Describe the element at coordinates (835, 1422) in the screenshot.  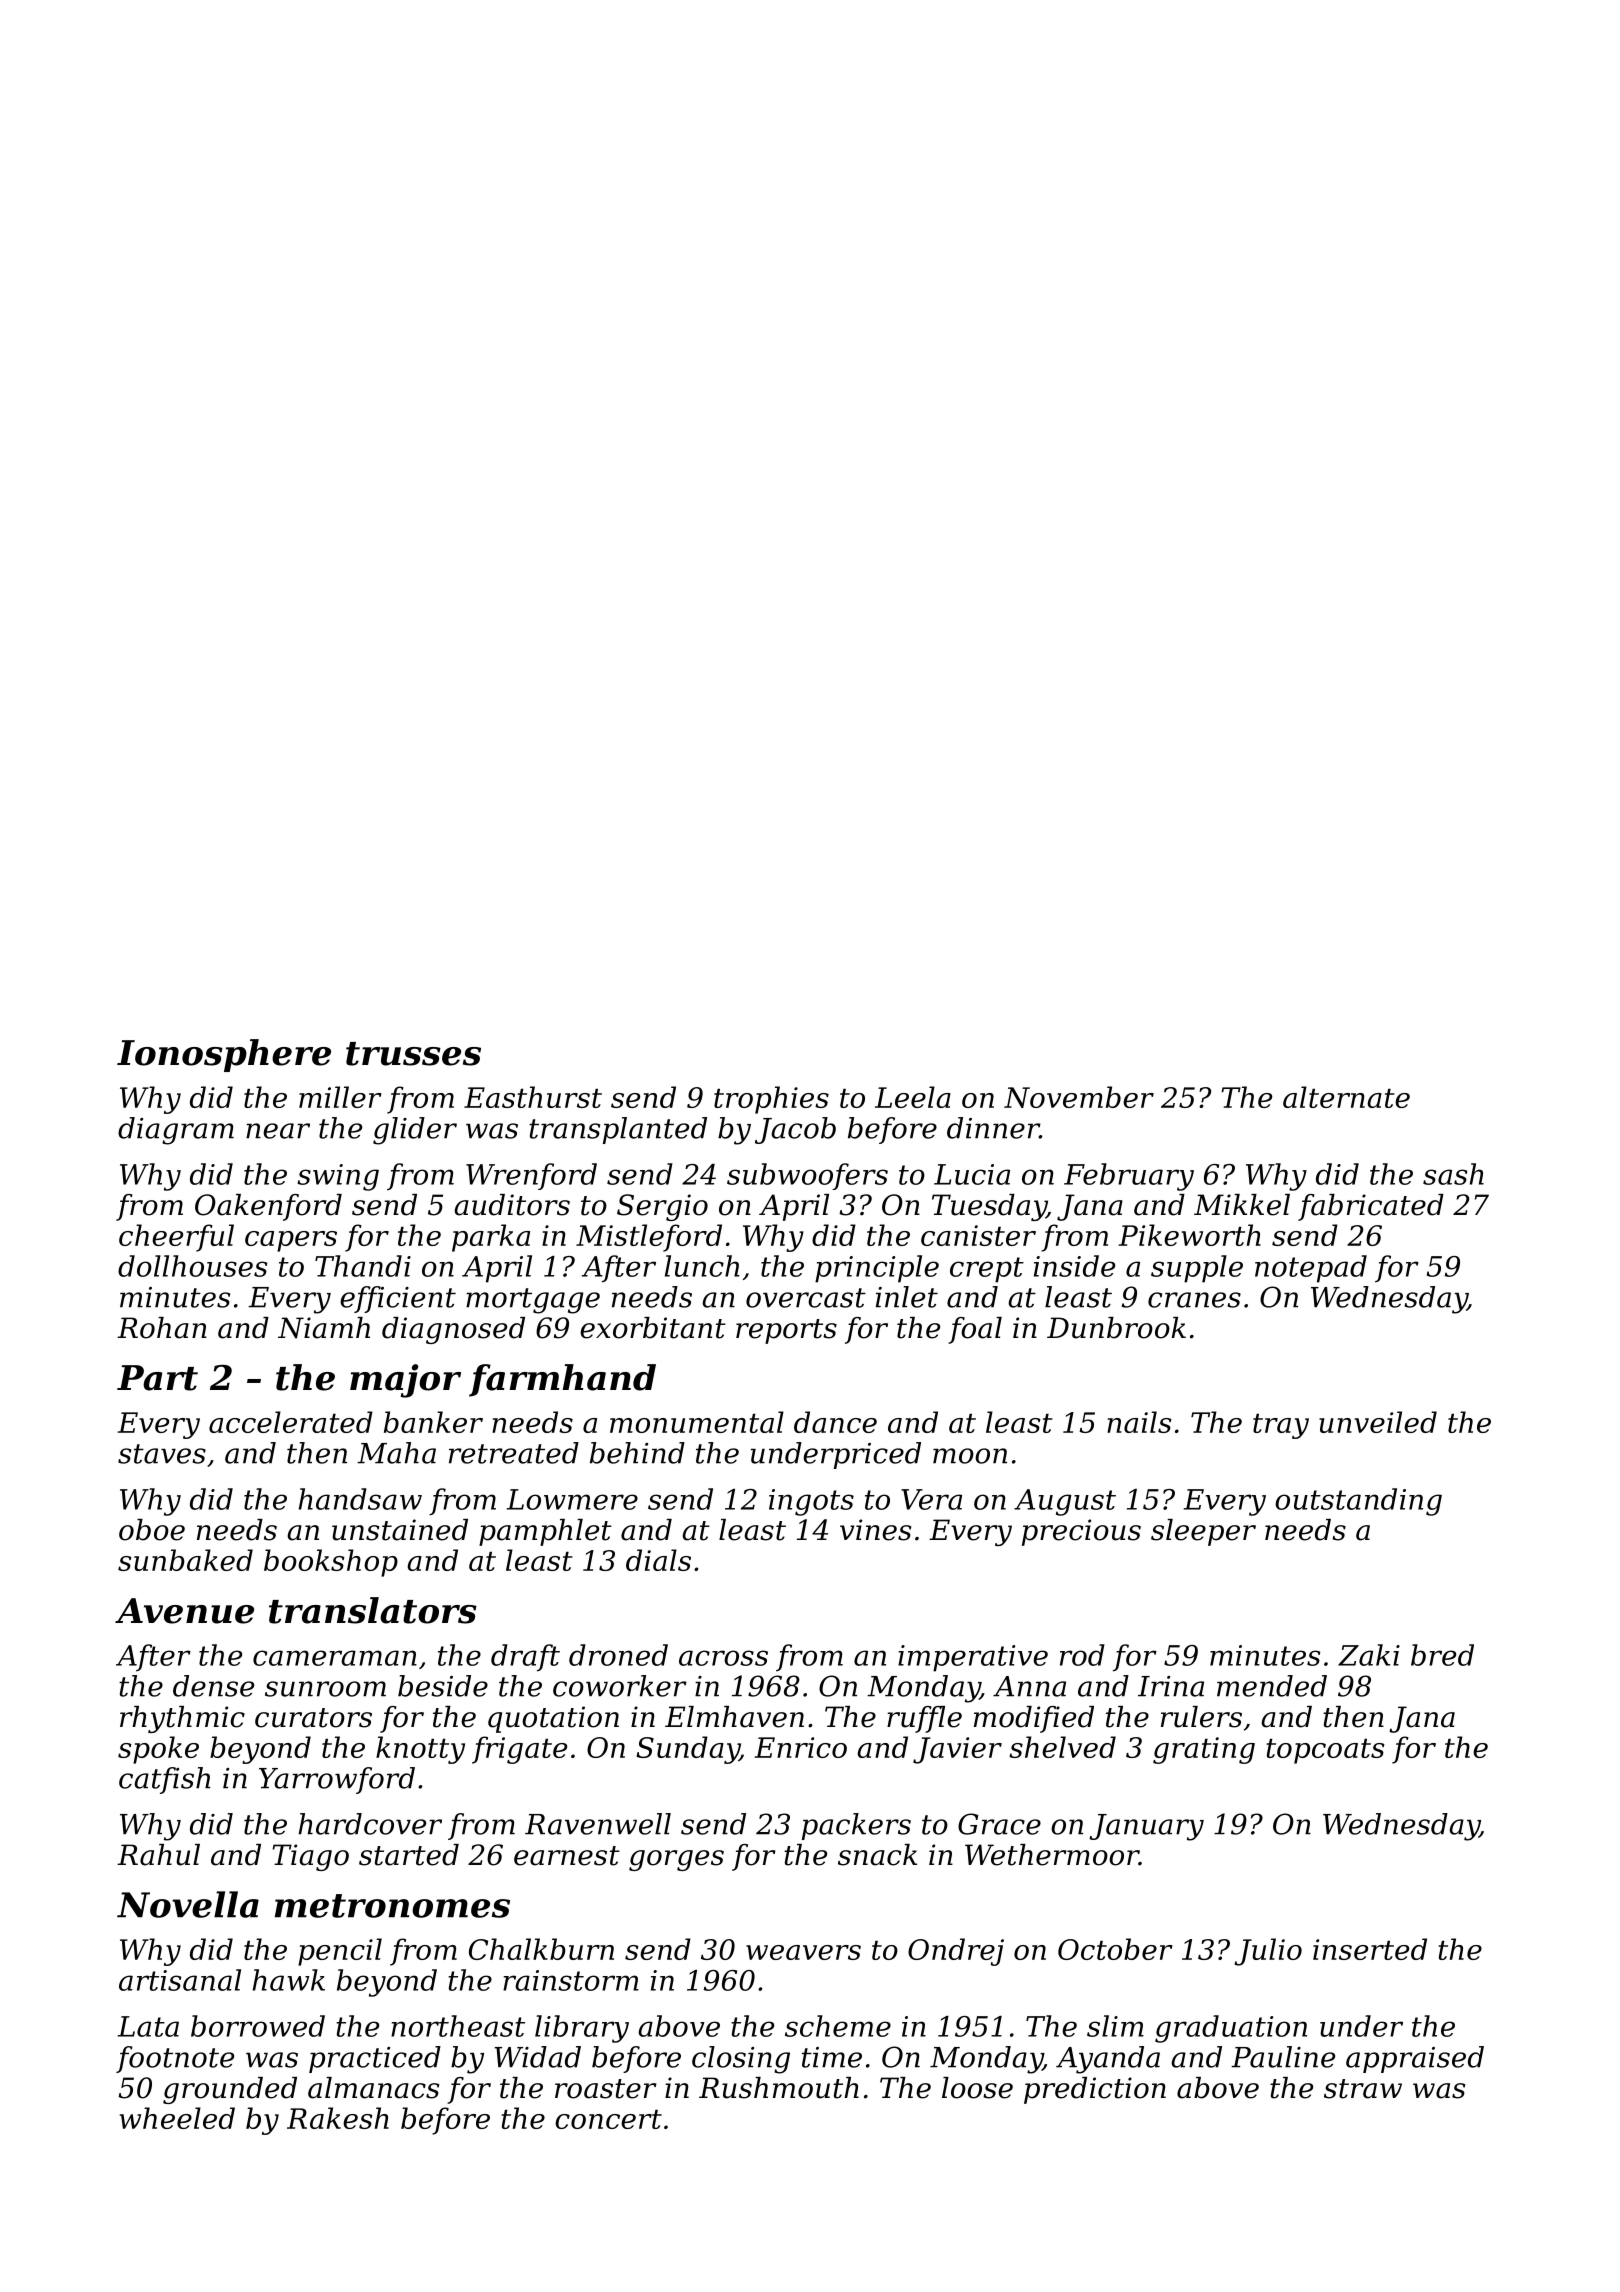
I see `dance` at that location.
